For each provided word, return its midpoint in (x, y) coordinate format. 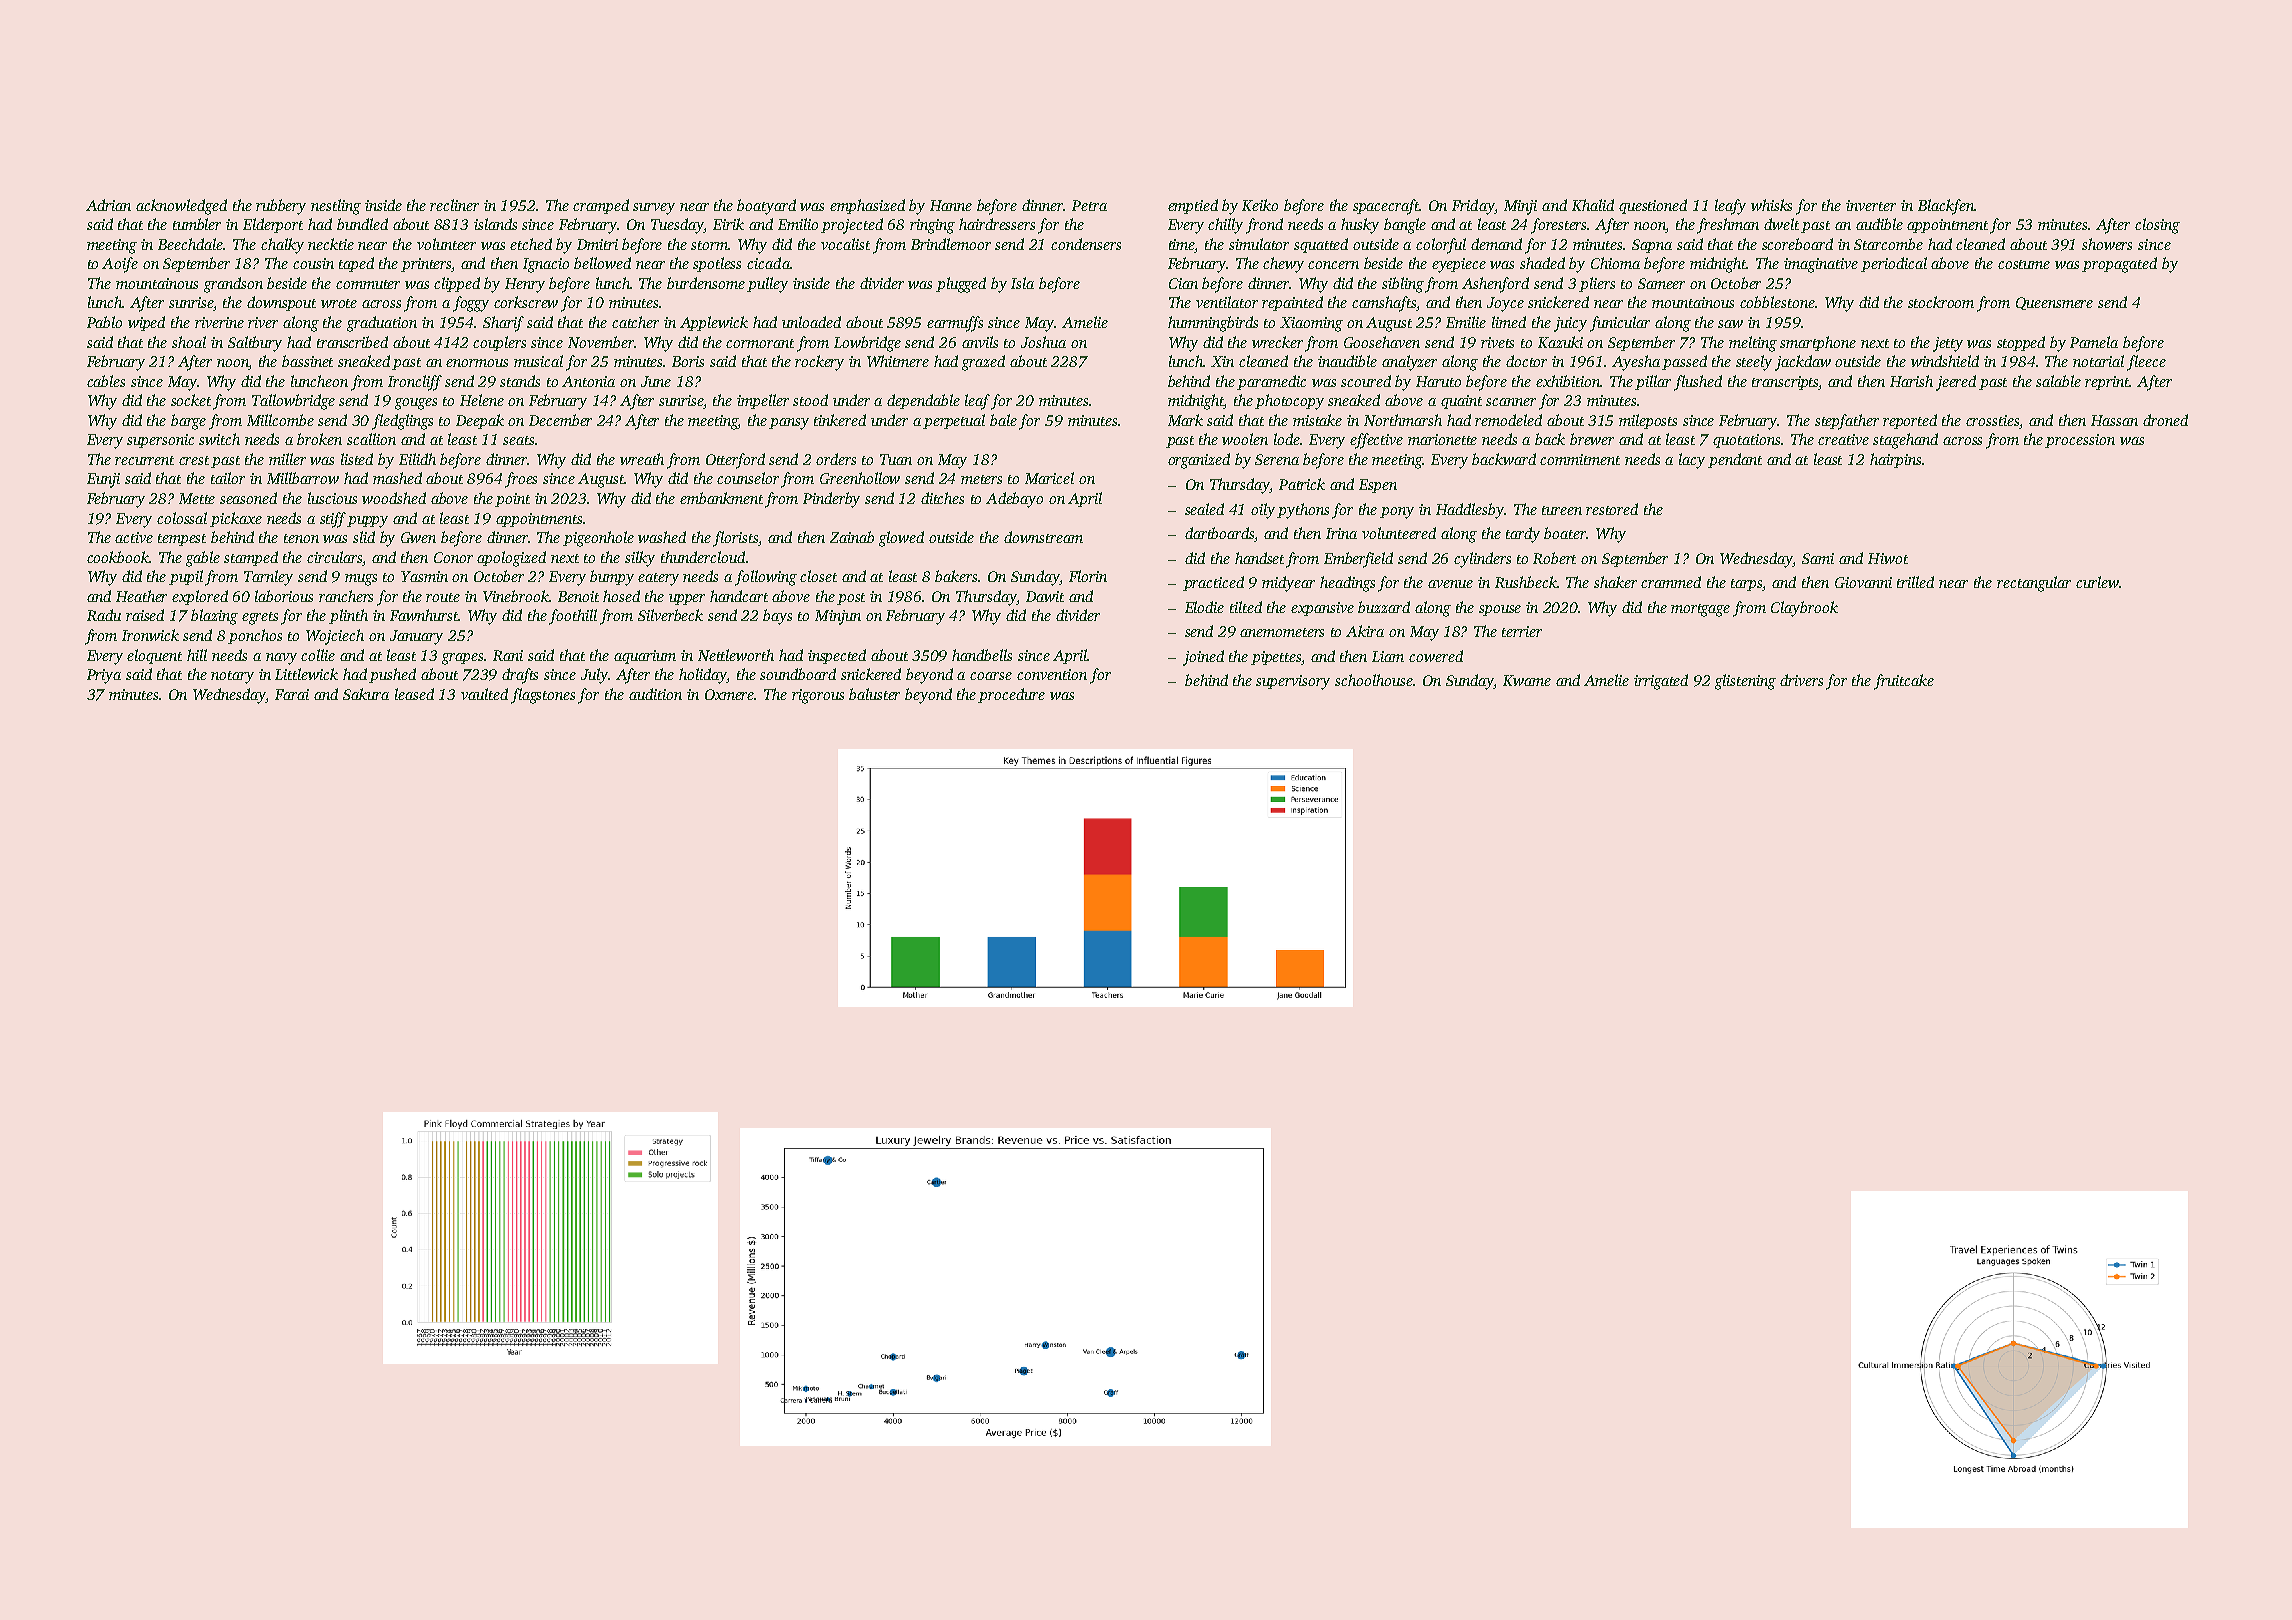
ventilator (1227, 302)
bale (1003, 420)
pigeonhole (598, 539)
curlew (2097, 582)
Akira (1365, 631)
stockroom (1941, 302)
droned (2165, 420)
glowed (901, 539)
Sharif (503, 324)
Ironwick (150, 635)
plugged (961, 285)
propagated (2119, 265)
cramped (601, 206)
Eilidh (417, 459)
